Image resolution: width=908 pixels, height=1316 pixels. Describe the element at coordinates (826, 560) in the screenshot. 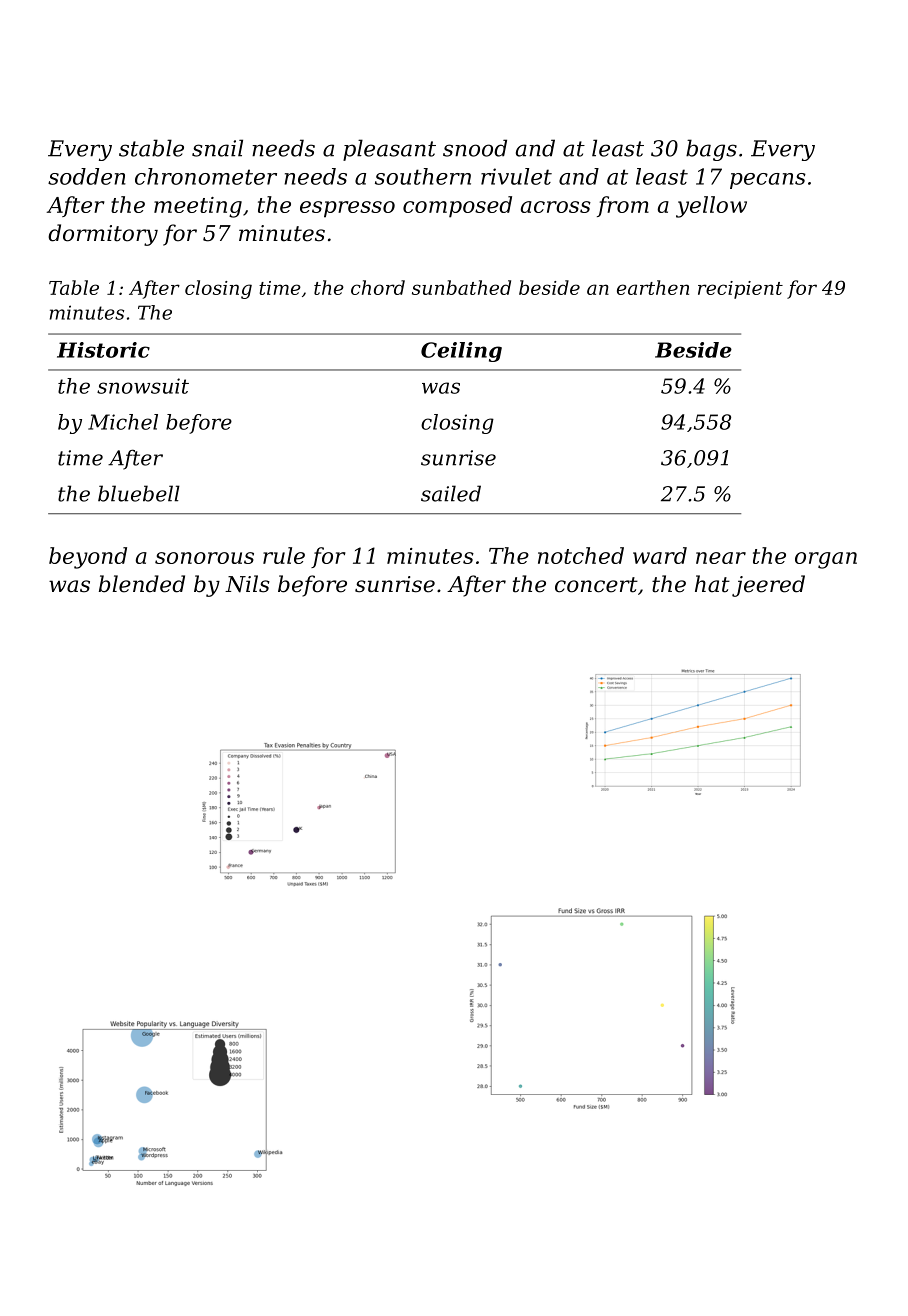

I see `organ` at that location.
